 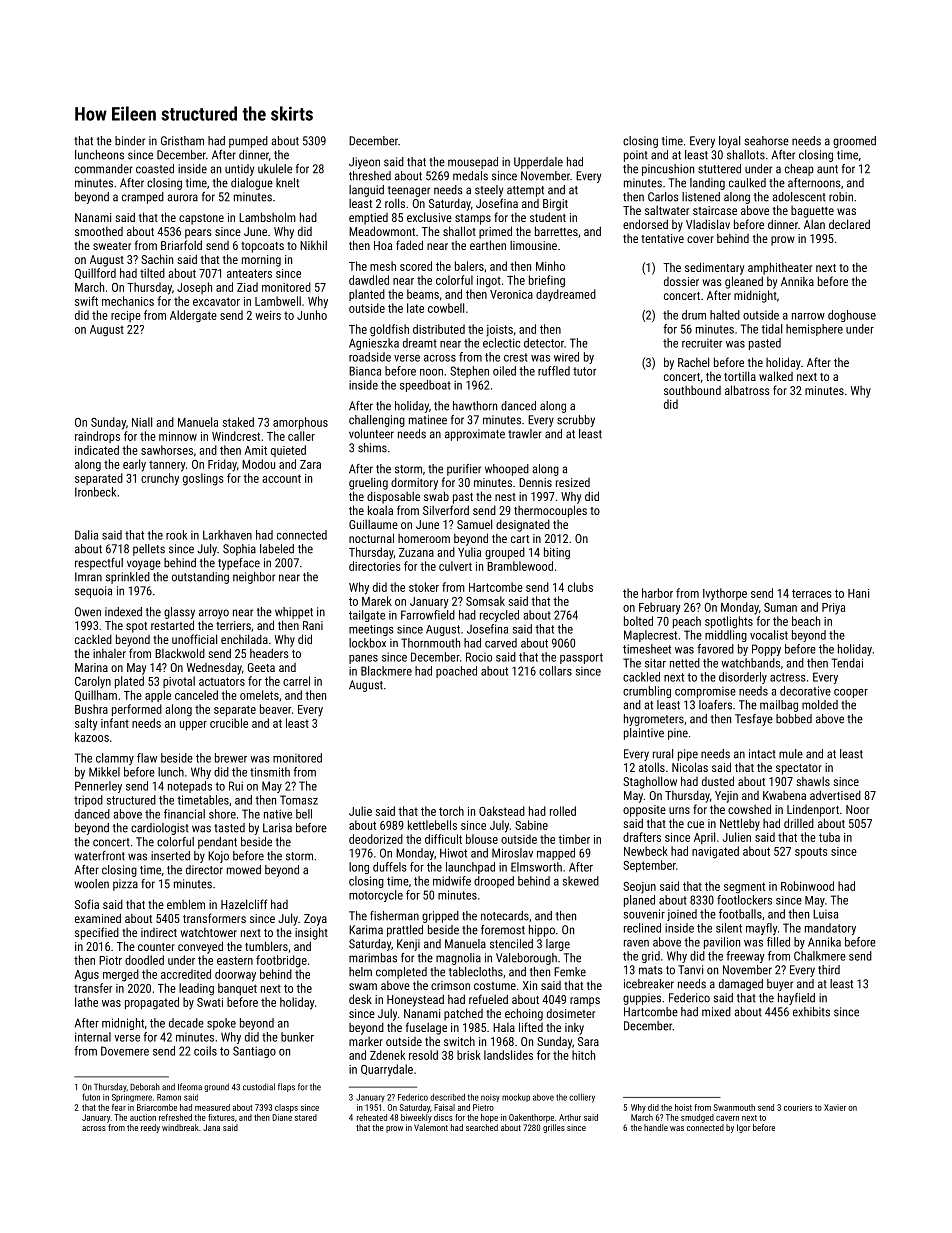 I want to click on amphitheater, so click(x=780, y=268).
